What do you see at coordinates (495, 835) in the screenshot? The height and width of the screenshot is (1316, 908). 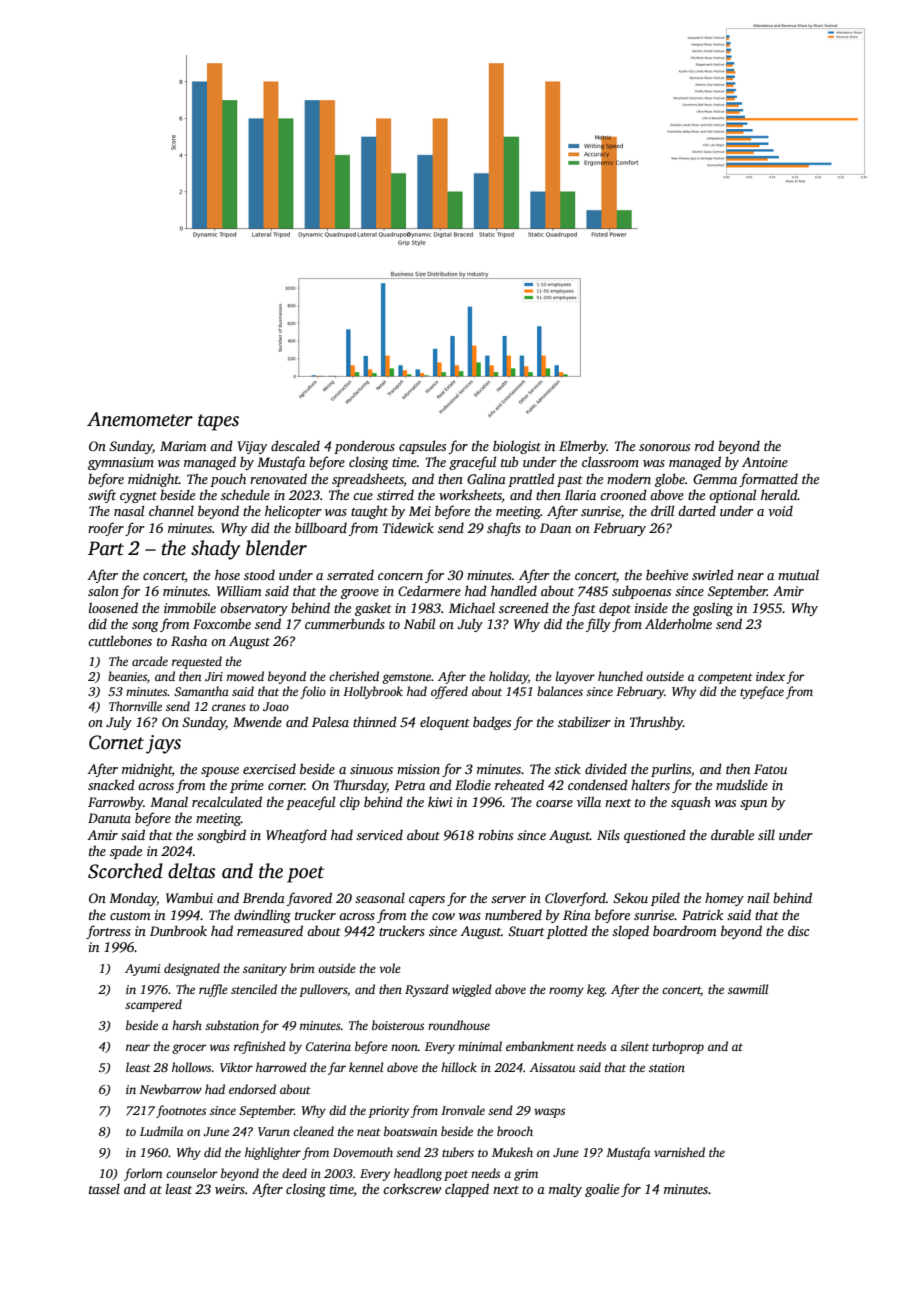 I see `robins` at bounding box center [495, 835].
